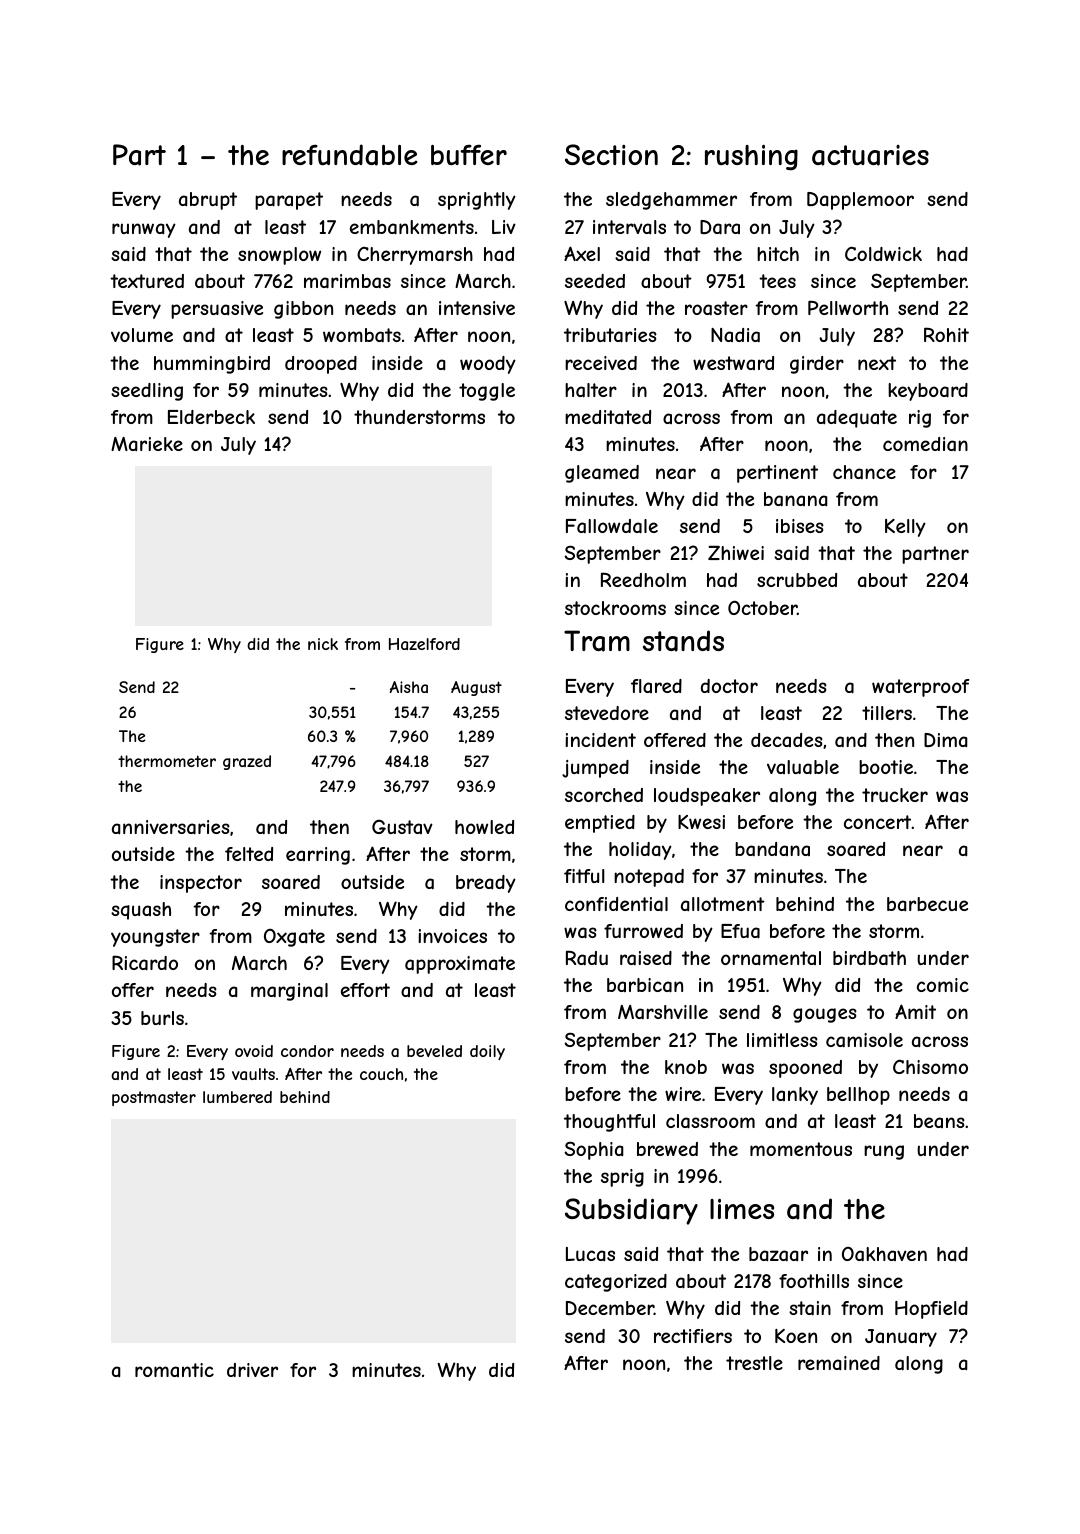  Describe the element at coordinates (252, 1370) in the document. I see `driver` at that location.
